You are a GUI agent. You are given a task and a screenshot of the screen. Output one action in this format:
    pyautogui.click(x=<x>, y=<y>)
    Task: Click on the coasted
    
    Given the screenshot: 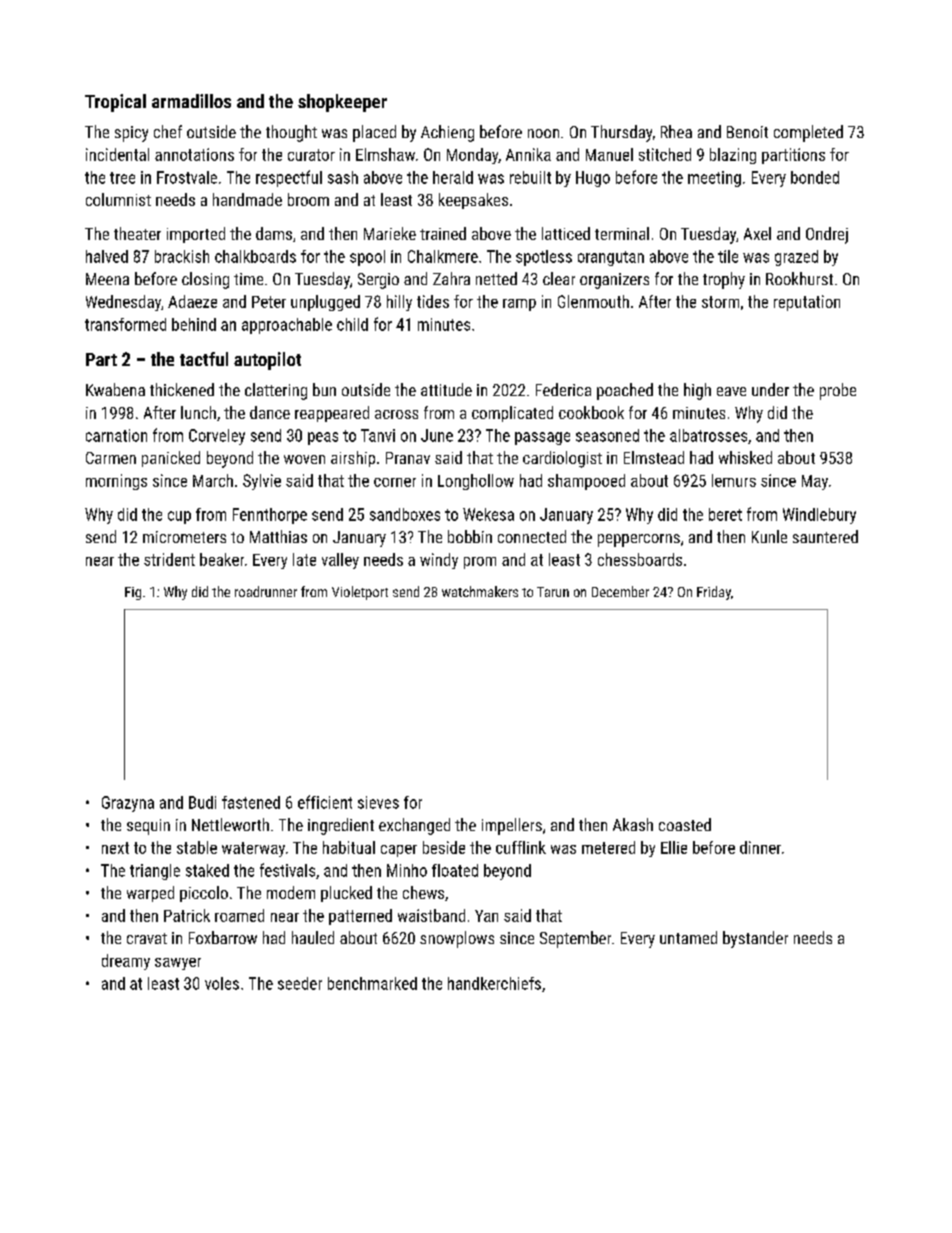 What is the action you would take?
    pyautogui.click(x=685, y=824)
